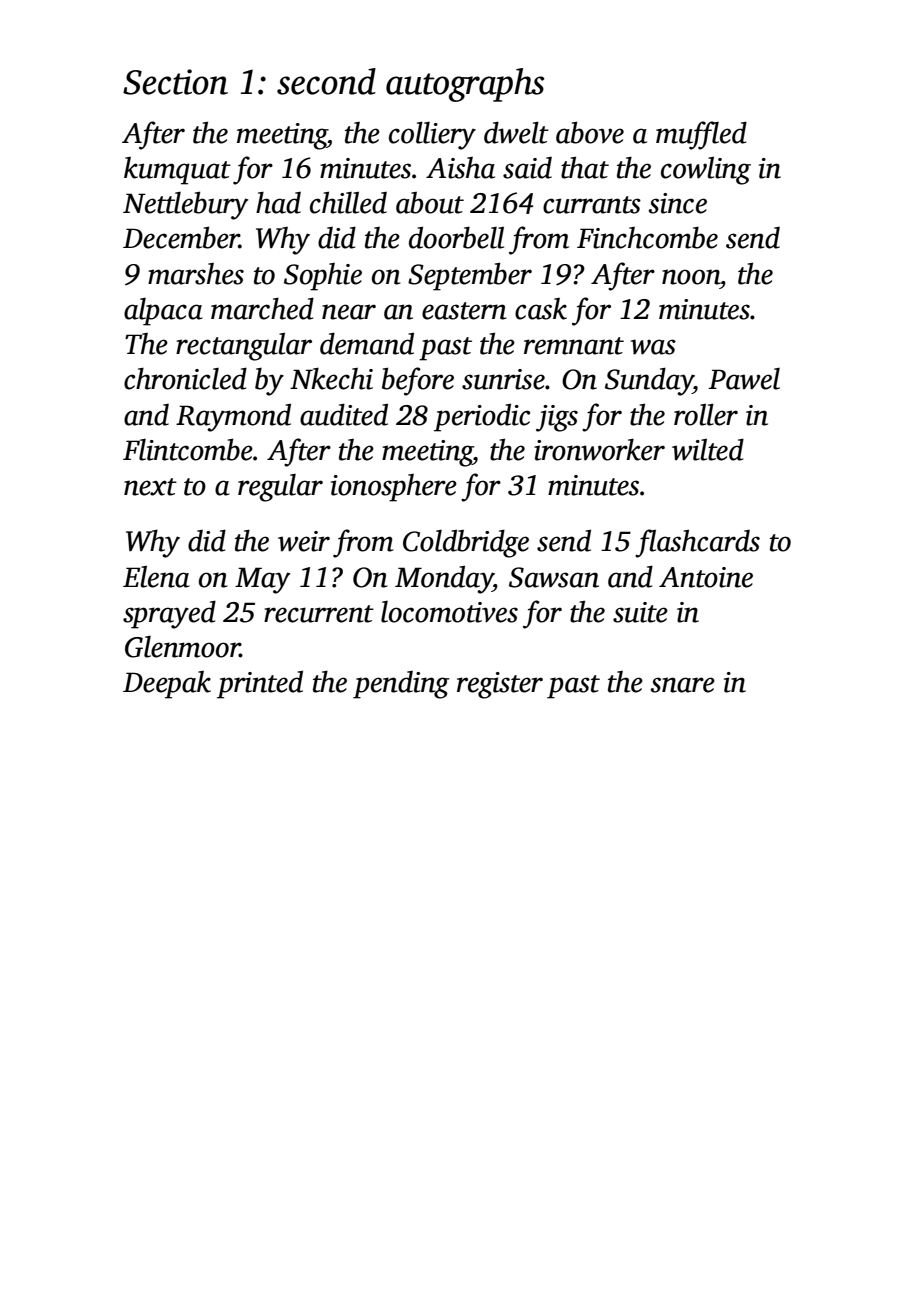 The width and height of the document is (924, 1311). Describe the element at coordinates (554, 577) in the document. I see `Sawsan` at that location.
